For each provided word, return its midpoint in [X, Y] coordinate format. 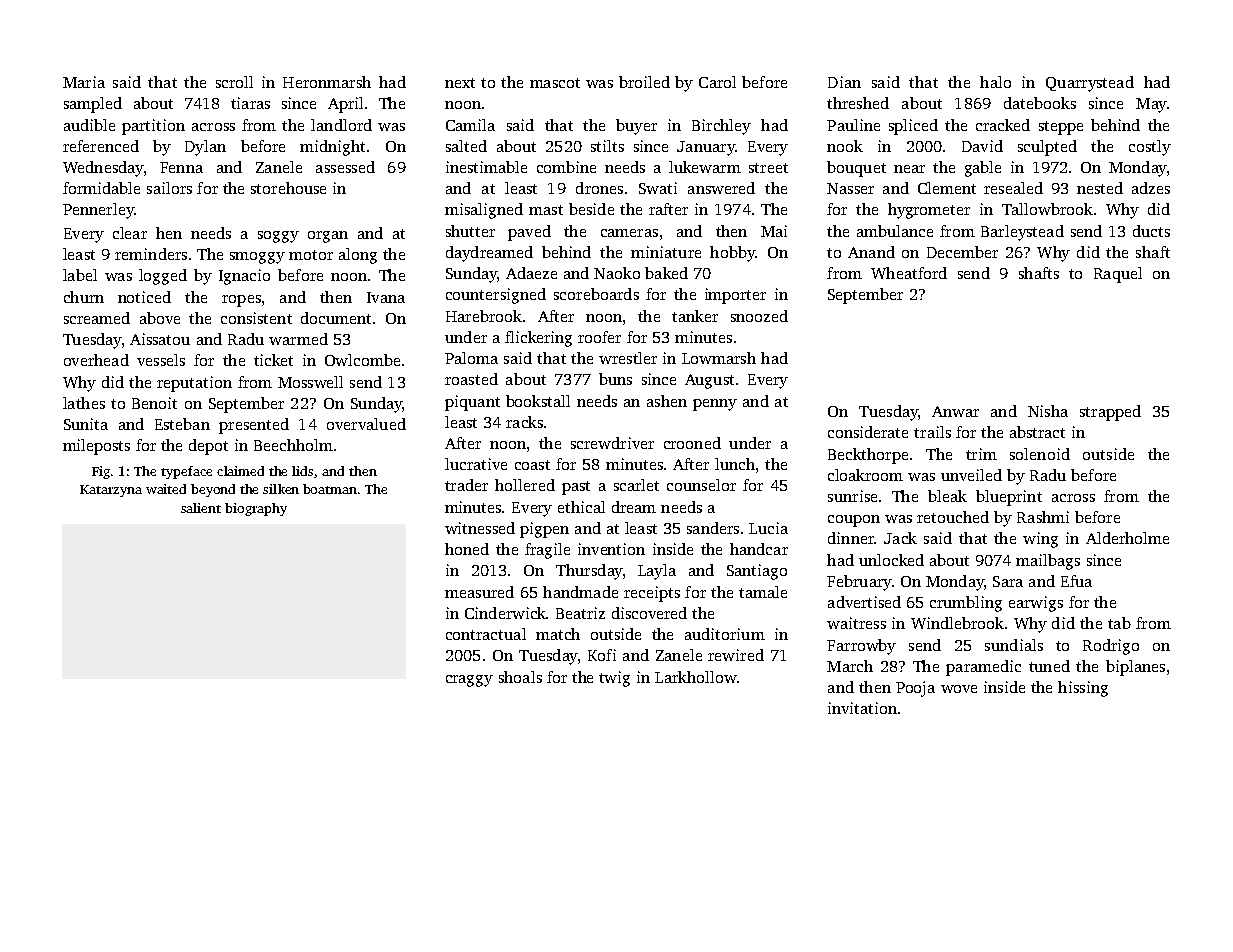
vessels [161, 360]
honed [467, 549]
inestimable [486, 167]
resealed [1013, 188]
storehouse [288, 188]
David [982, 146]
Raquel [1118, 275]
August [709, 381]
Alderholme [1127, 538]
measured [479, 592]
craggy [469, 681]
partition [153, 127]
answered [721, 188]
